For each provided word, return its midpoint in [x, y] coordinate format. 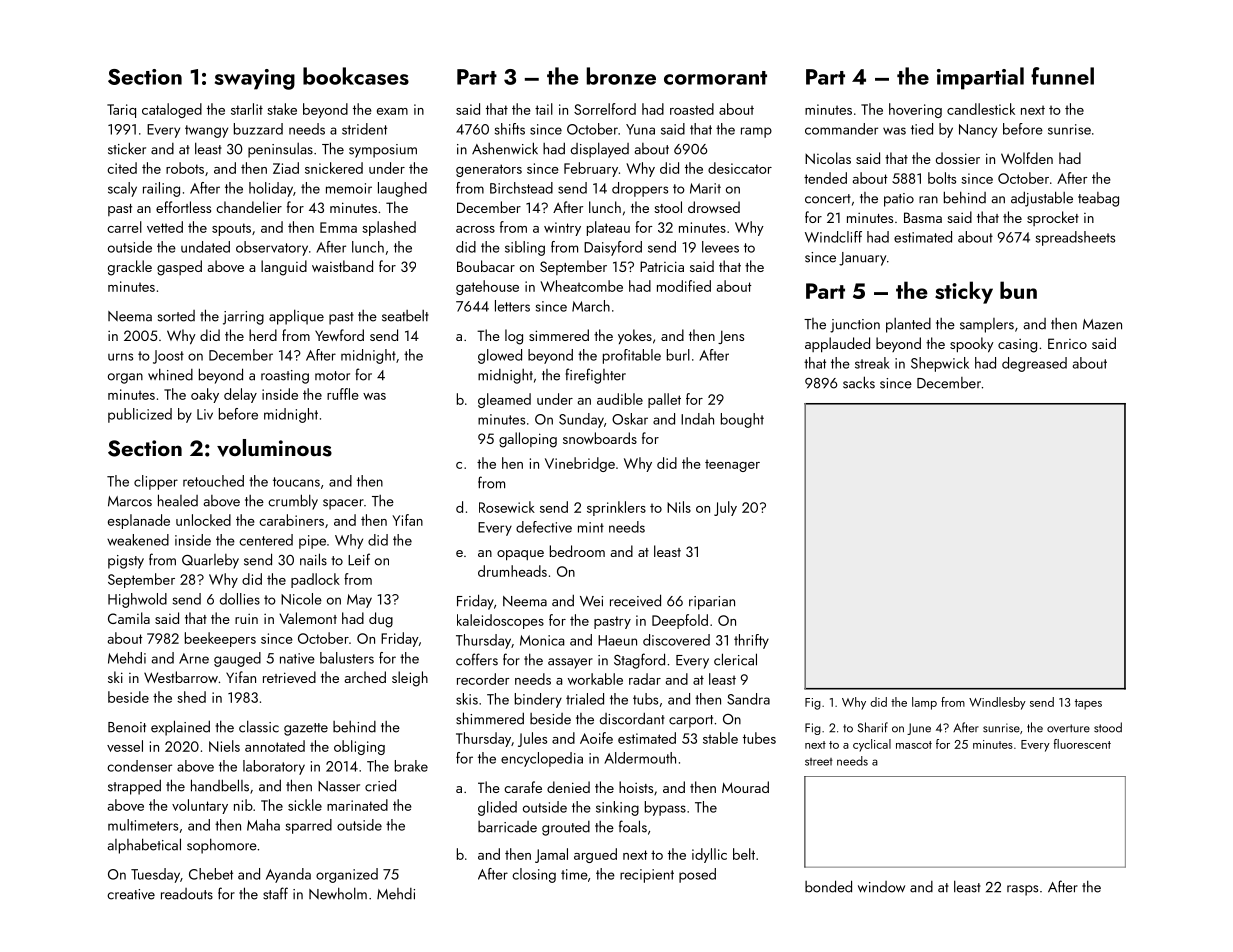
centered [266, 540]
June [919, 729]
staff [275, 893]
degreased [1034, 364]
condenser [139, 766]
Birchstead [521, 188]
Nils [679, 507]
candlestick [981, 109]
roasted [692, 109]
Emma [338, 227]
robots [185, 168]
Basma [923, 217]
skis [467, 699]
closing [534, 875]
